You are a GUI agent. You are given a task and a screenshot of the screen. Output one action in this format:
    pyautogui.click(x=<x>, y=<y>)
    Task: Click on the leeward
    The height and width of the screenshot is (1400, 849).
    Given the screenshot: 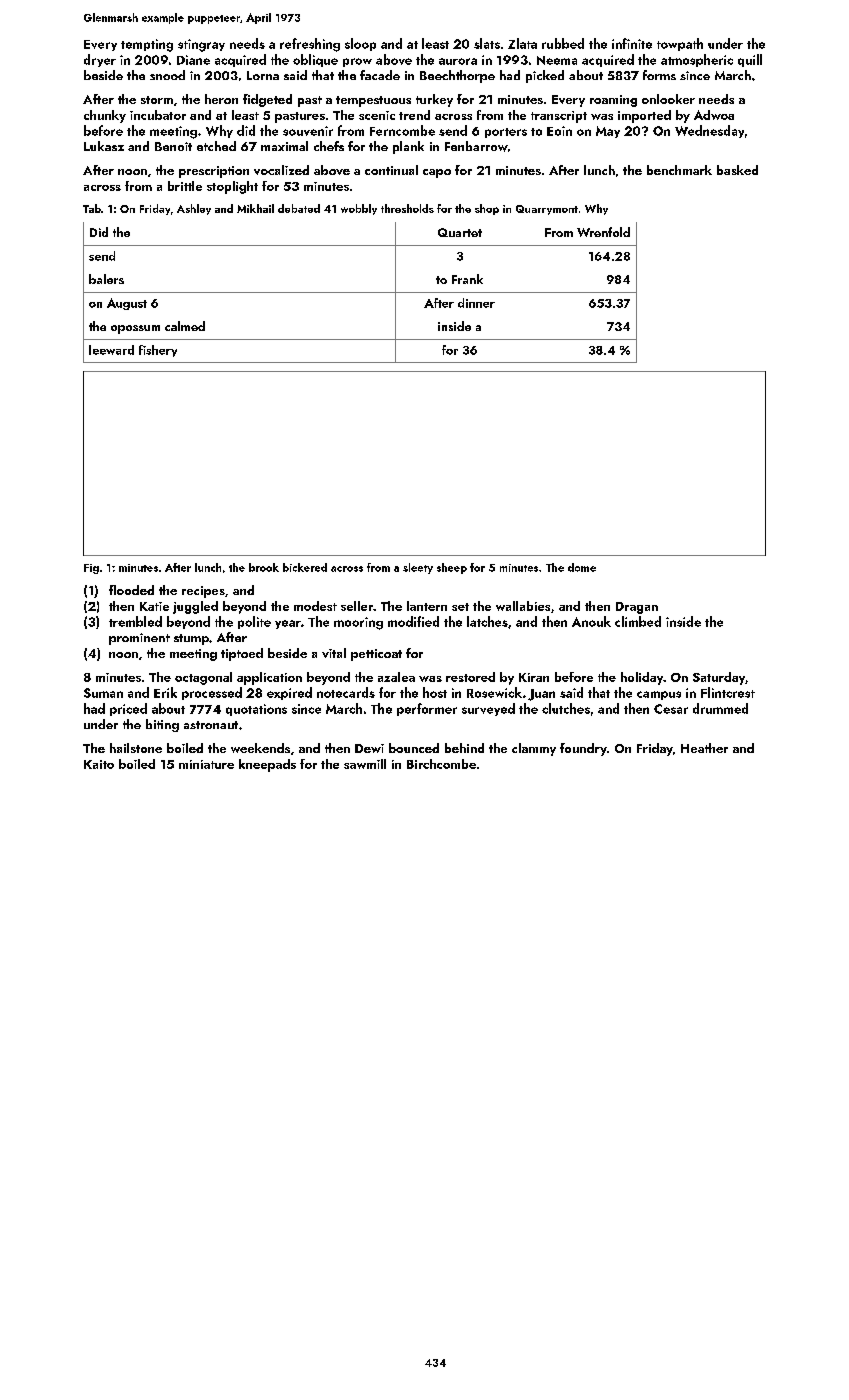 What is the action you would take?
    pyautogui.click(x=111, y=350)
